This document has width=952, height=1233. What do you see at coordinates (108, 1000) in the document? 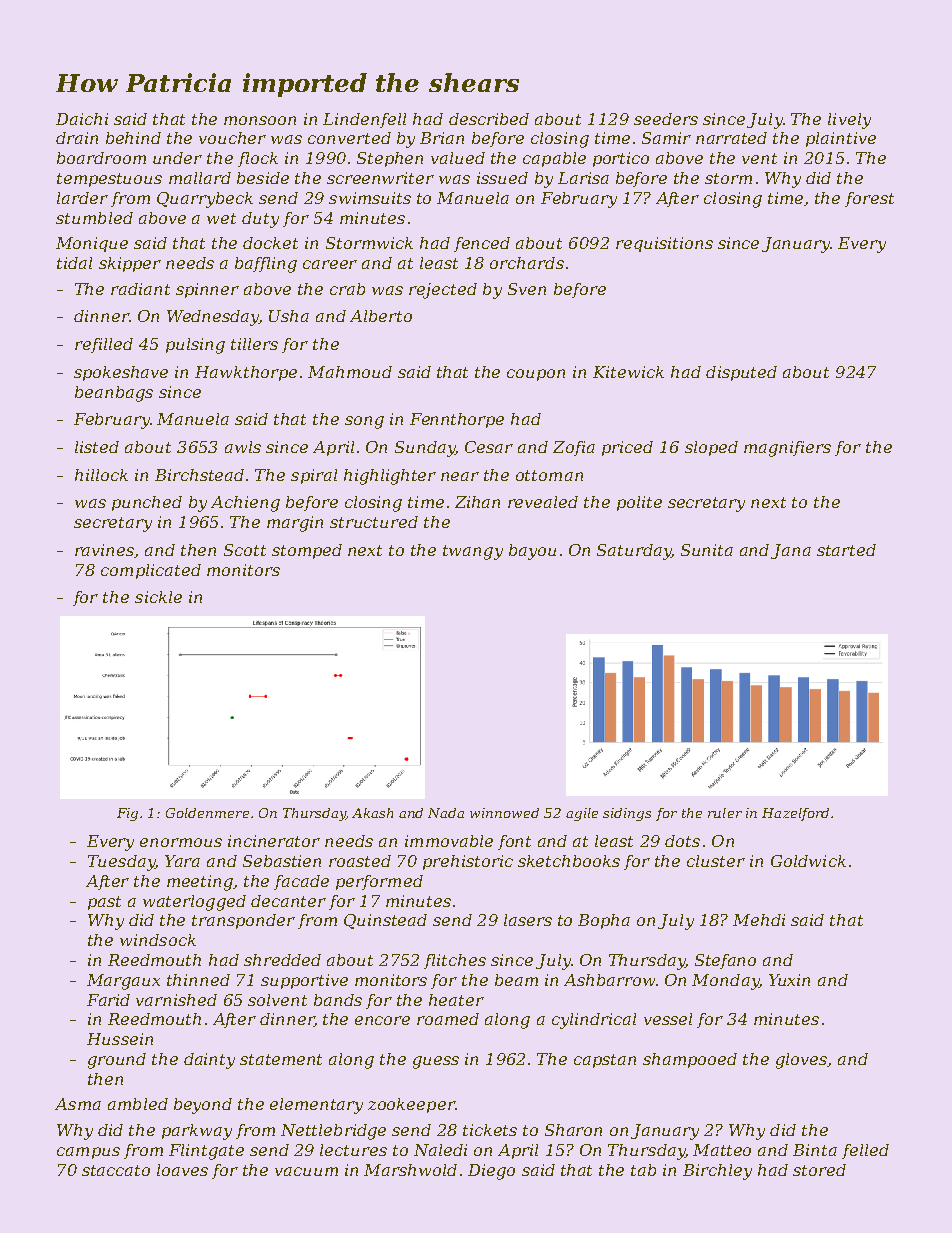
I see `Farid` at bounding box center [108, 1000].
